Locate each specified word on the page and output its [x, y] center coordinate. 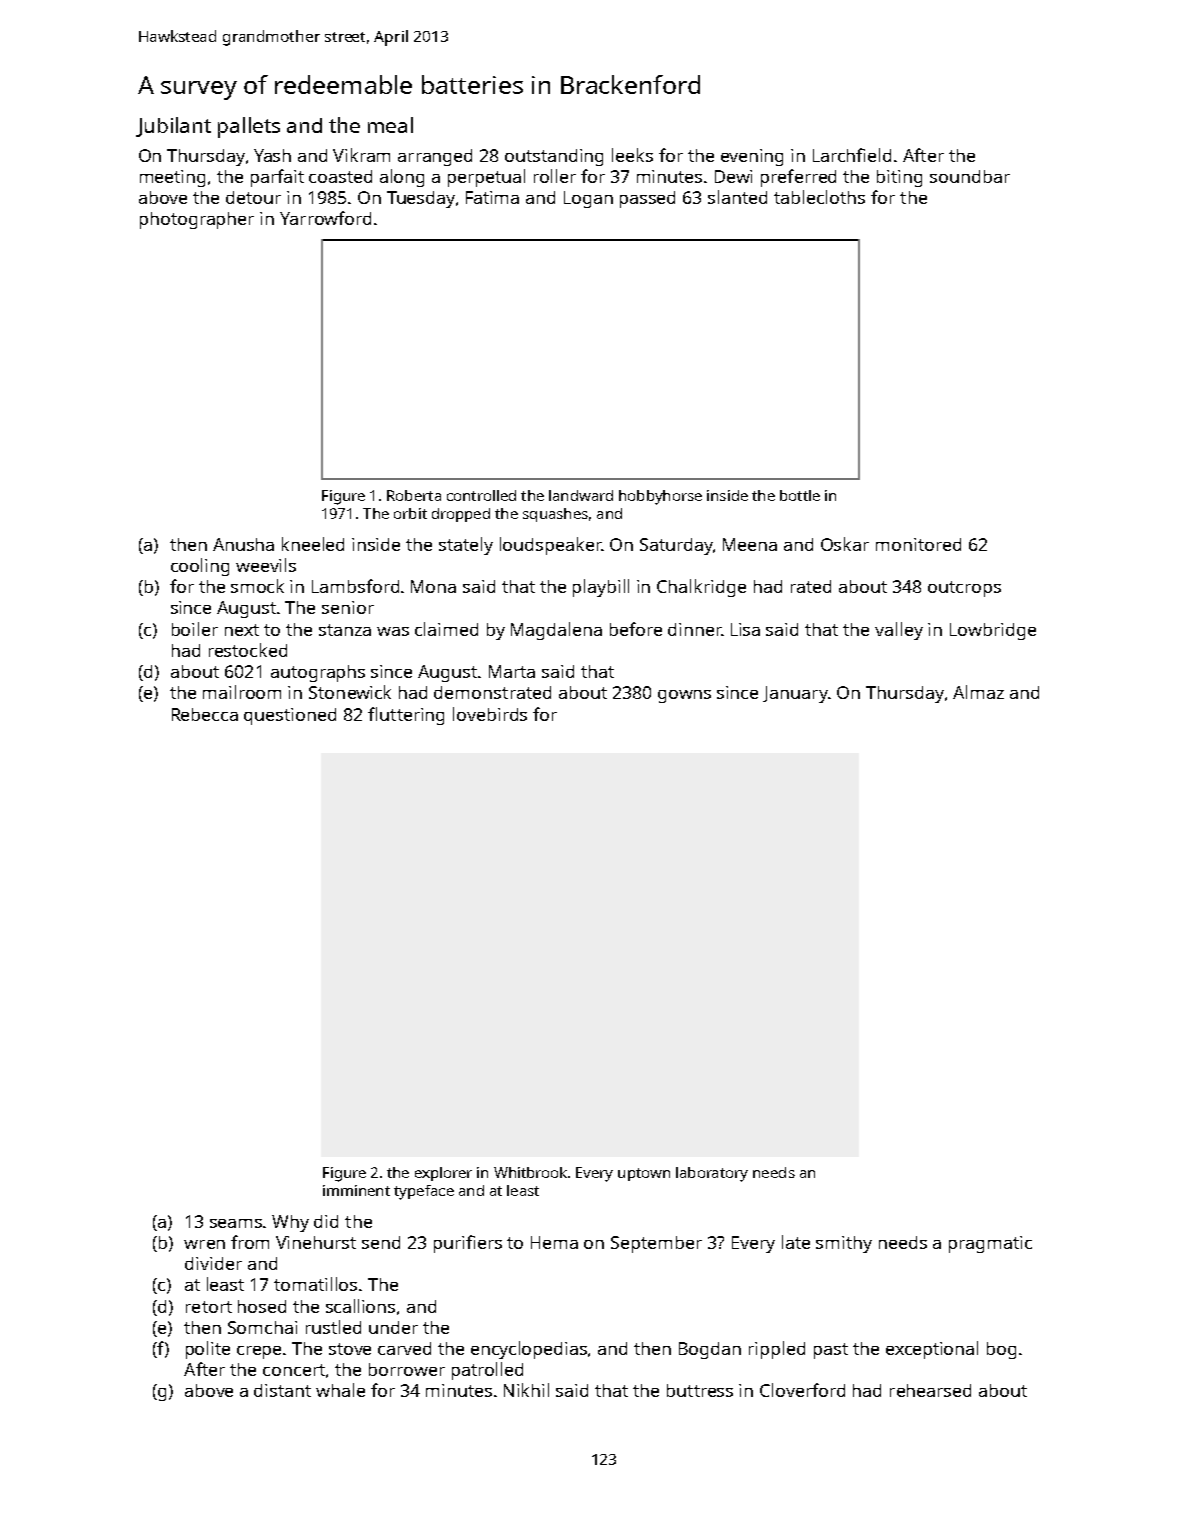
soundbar [970, 176]
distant [282, 1390]
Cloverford [802, 1390]
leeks [632, 155]
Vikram [361, 155]
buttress [700, 1390]
